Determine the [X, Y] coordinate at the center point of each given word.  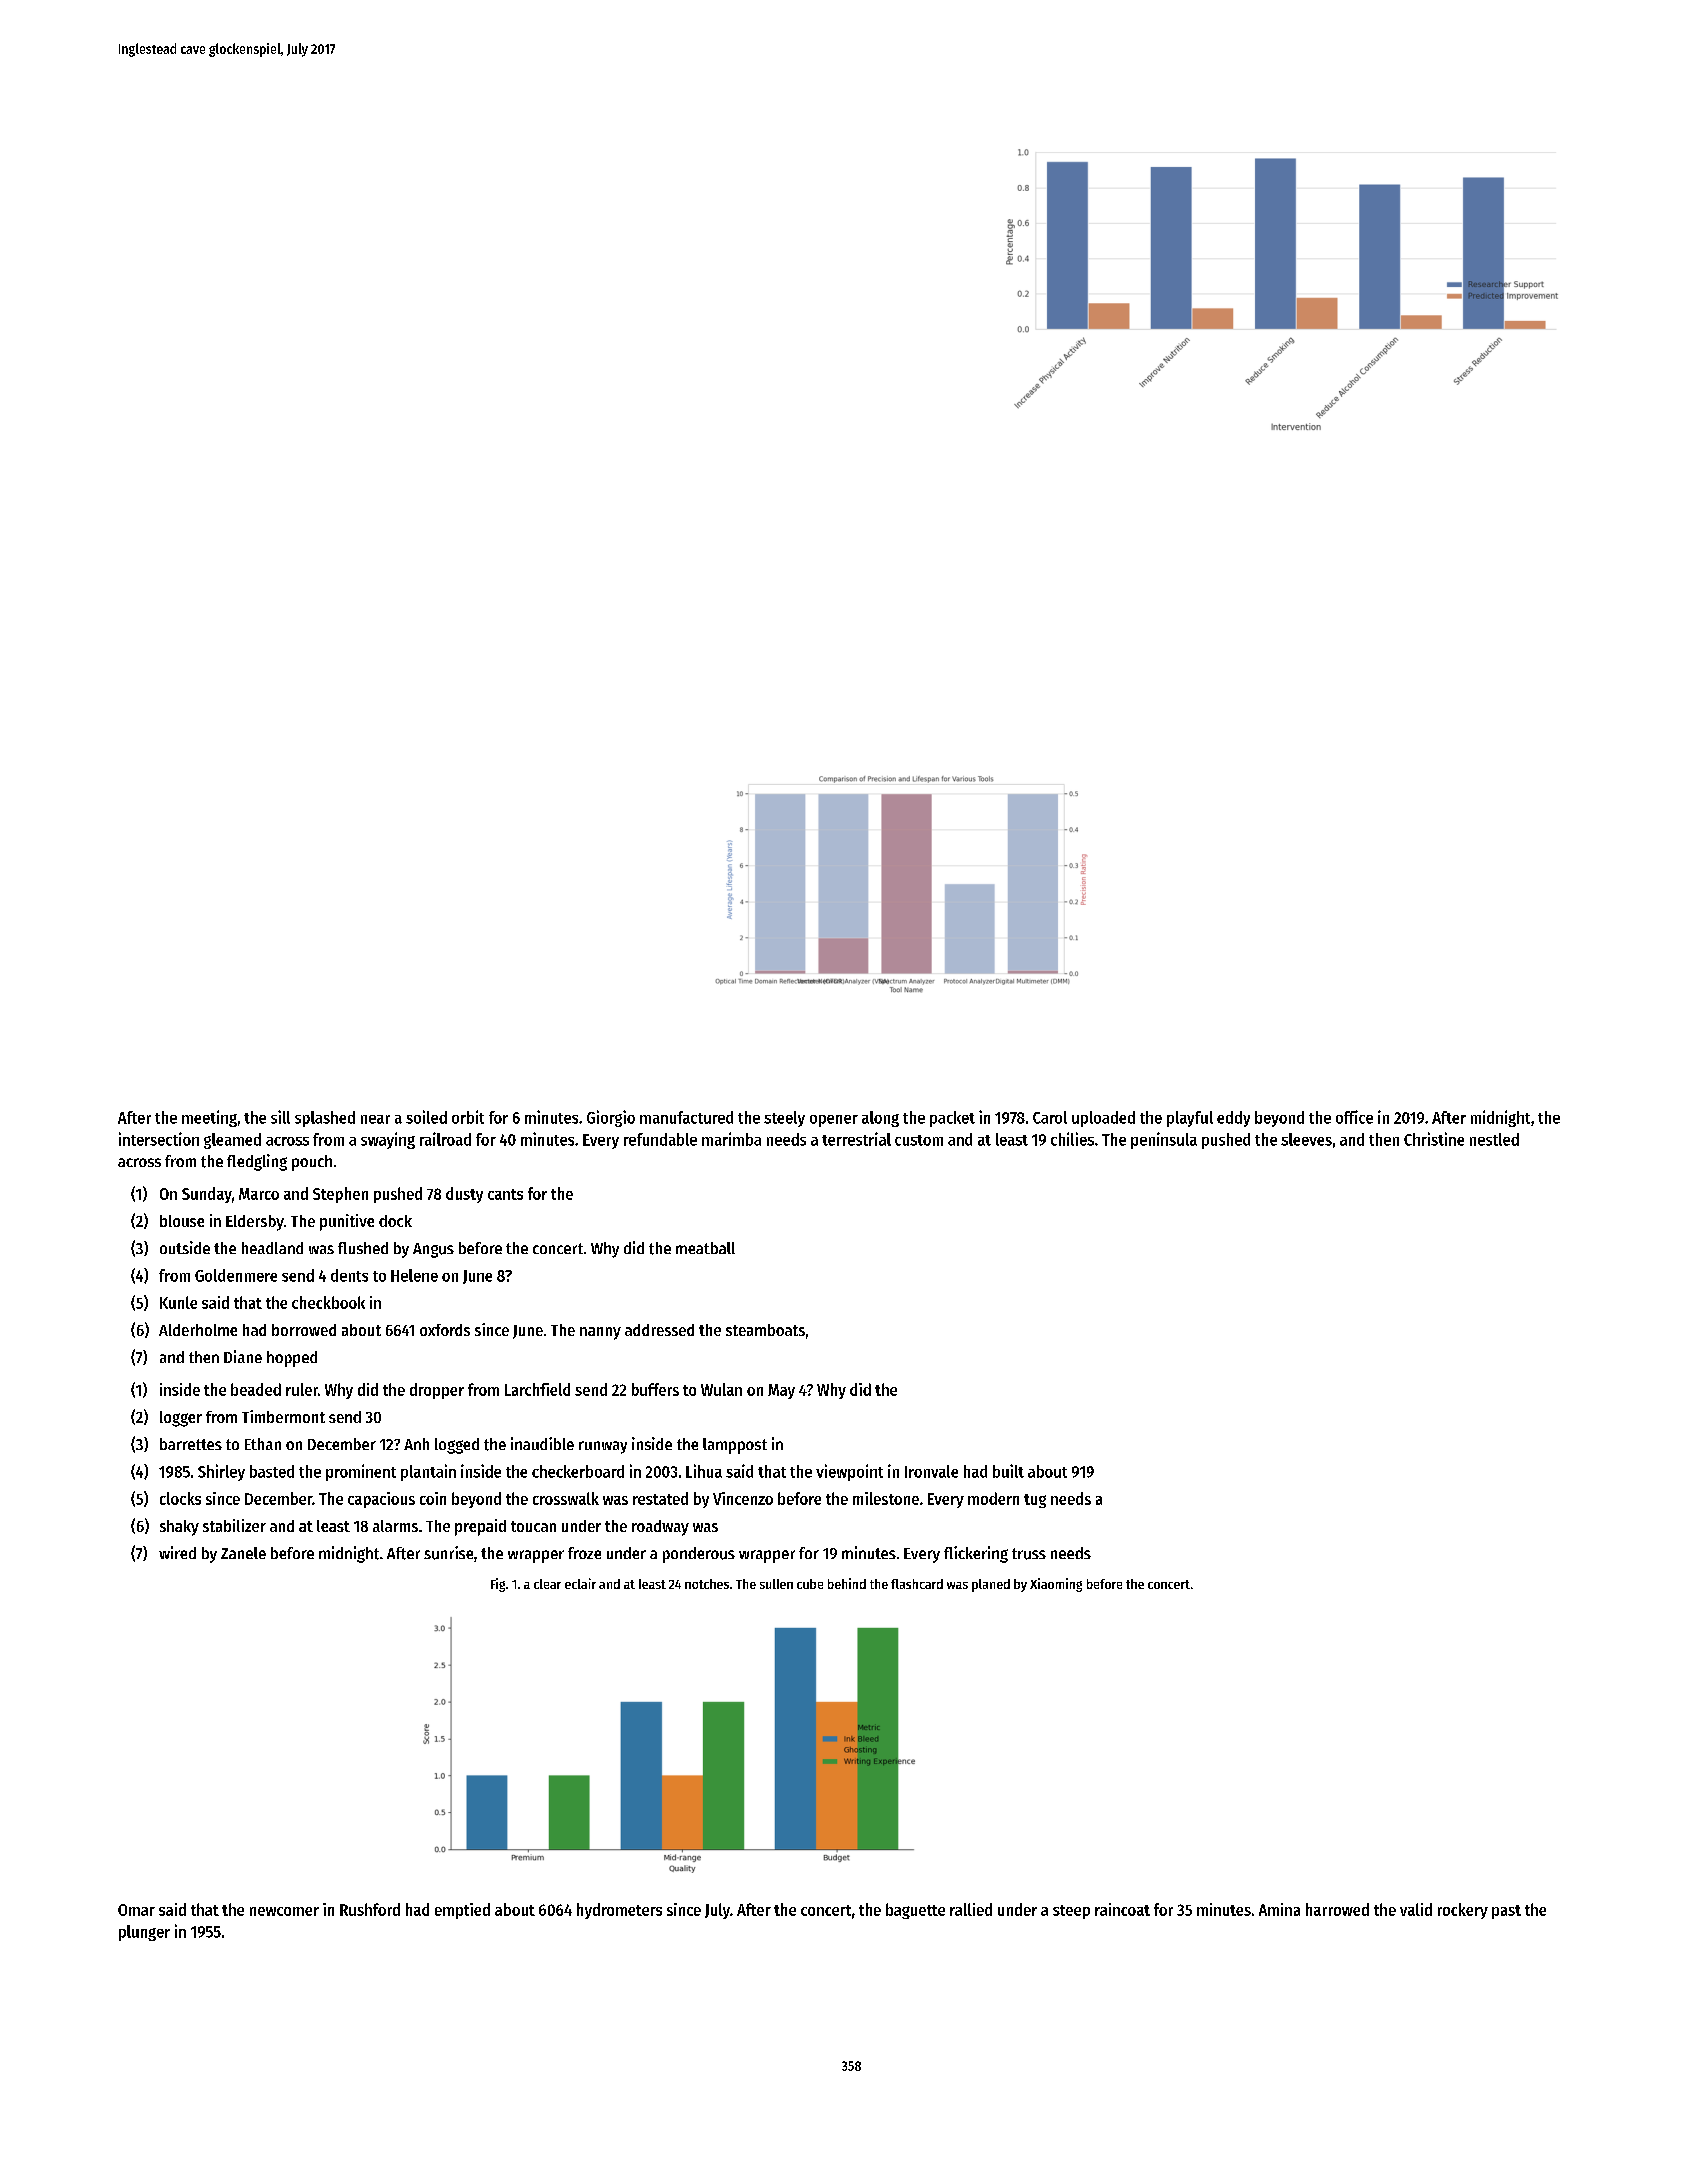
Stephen [340, 1195]
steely [784, 1119]
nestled [1494, 1139]
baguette [915, 1911]
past [1506, 1912]
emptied [462, 1911]
